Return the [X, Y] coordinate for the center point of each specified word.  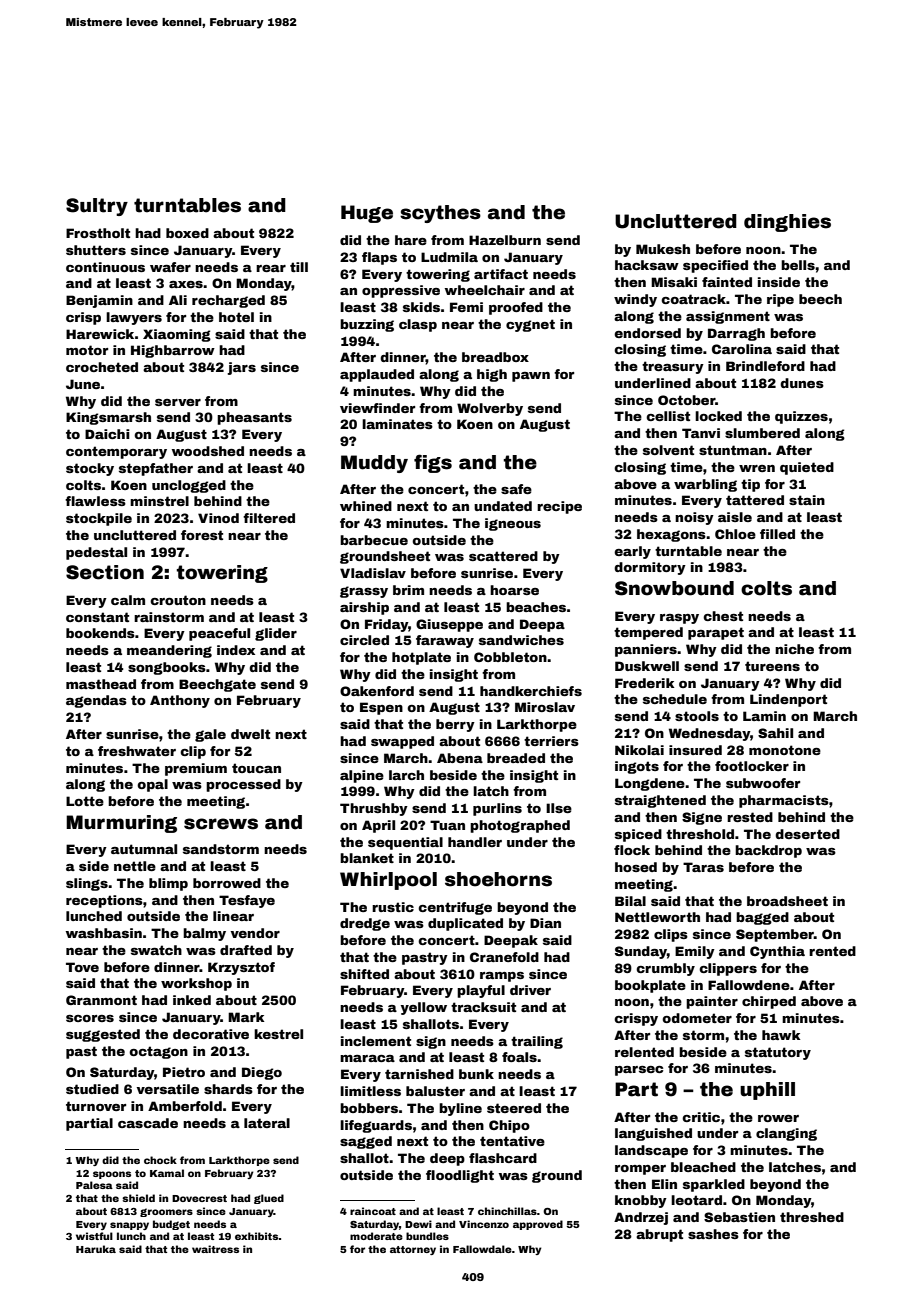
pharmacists [784, 801]
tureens [772, 666]
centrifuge [455, 908]
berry [455, 725]
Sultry [97, 207]
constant [97, 617]
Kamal [167, 1173]
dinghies [787, 223]
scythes [440, 214]
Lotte [85, 801]
